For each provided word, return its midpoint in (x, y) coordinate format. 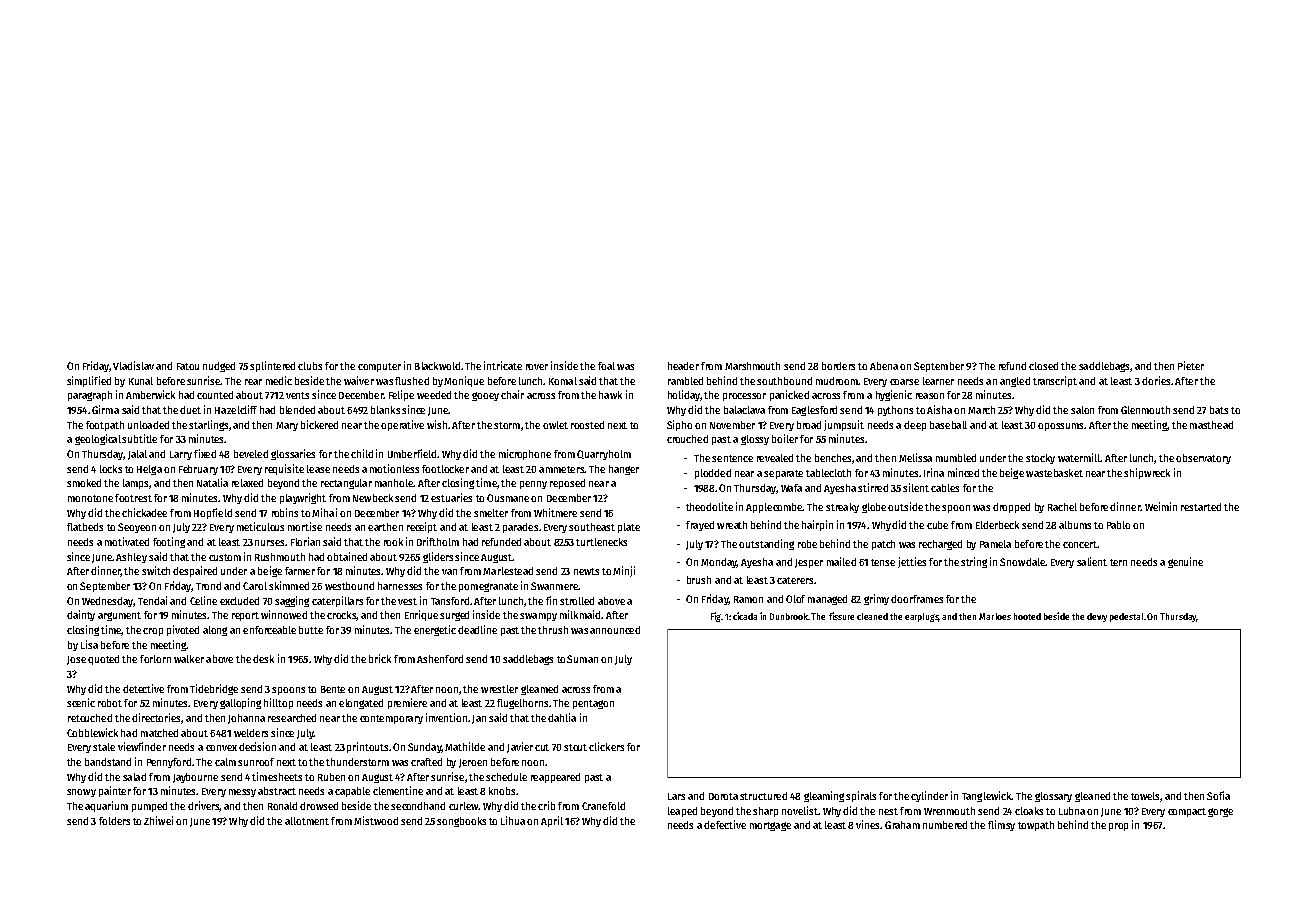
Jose (76, 660)
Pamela (995, 544)
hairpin (817, 525)
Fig (716, 617)
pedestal (1126, 617)
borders (838, 366)
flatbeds (85, 527)
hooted (1027, 616)
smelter (491, 513)
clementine (398, 790)
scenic (81, 702)
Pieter (1191, 365)
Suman (582, 659)
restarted (1201, 507)
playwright (303, 498)
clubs (310, 366)
